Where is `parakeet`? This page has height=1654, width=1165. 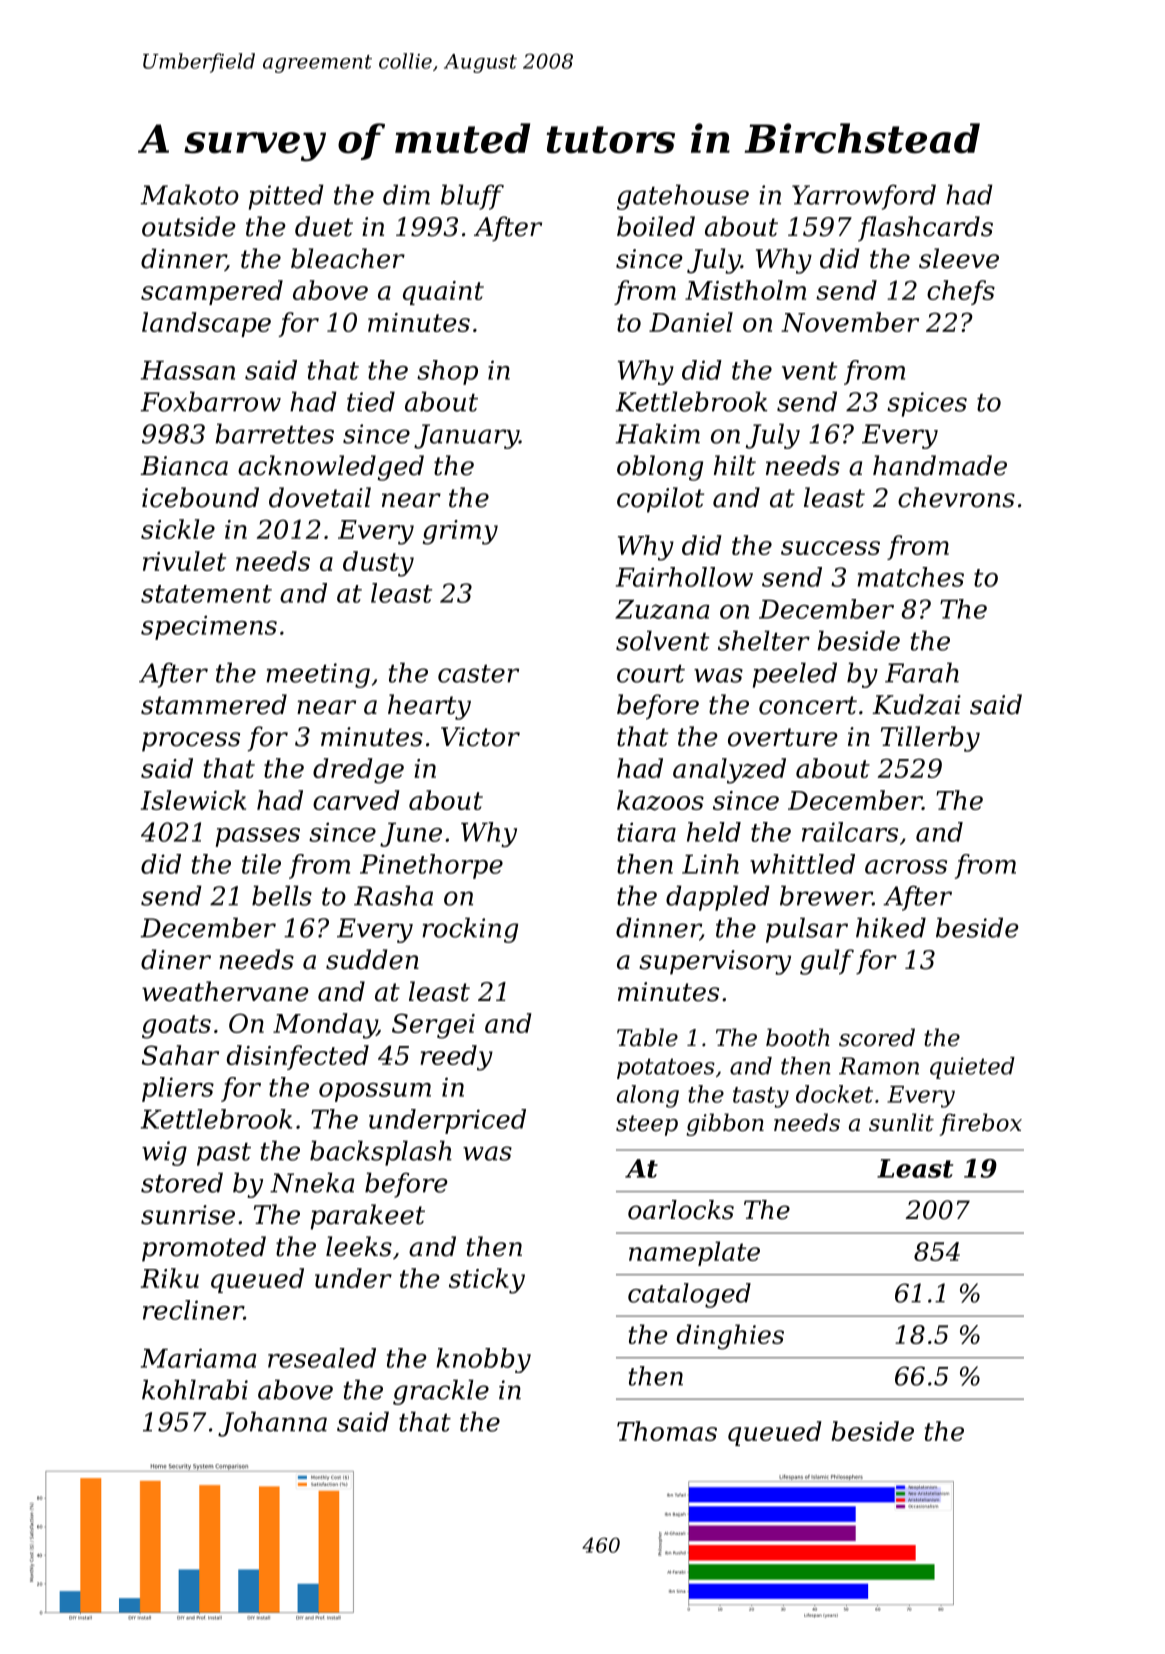
parakeet is located at coordinates (368, 1217).
